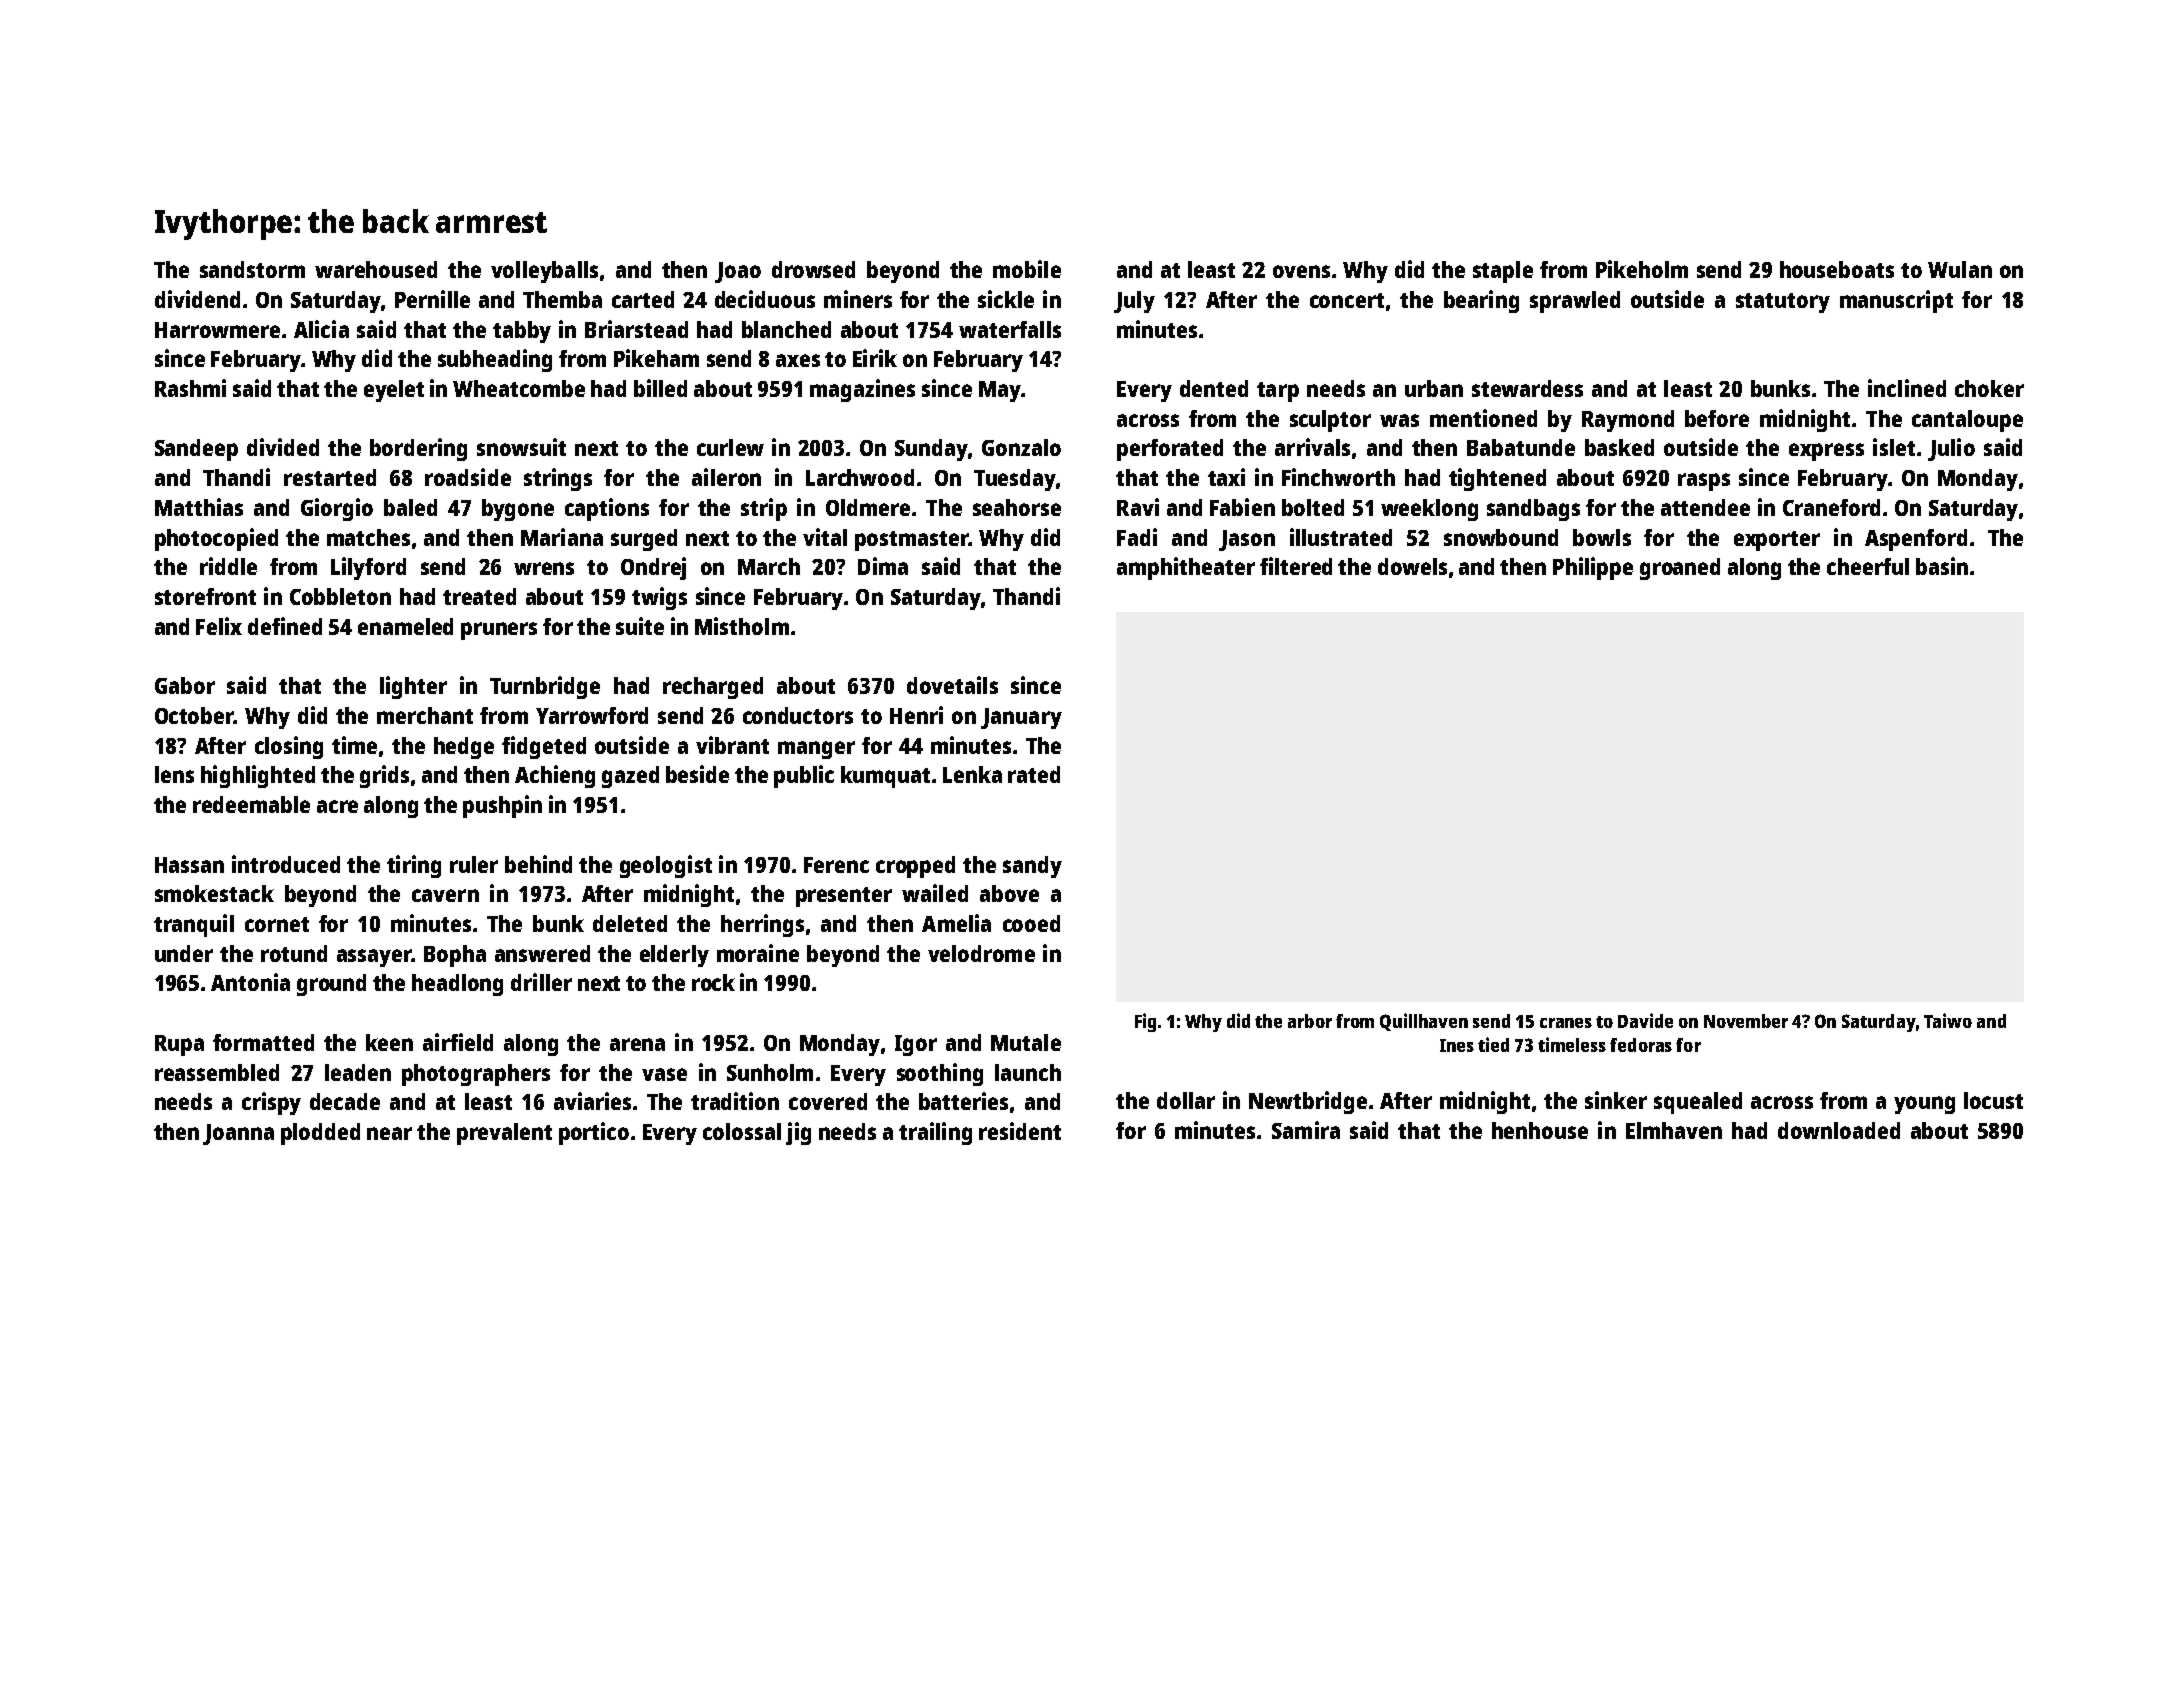  I want to click on portico, so click(594, 1133).
